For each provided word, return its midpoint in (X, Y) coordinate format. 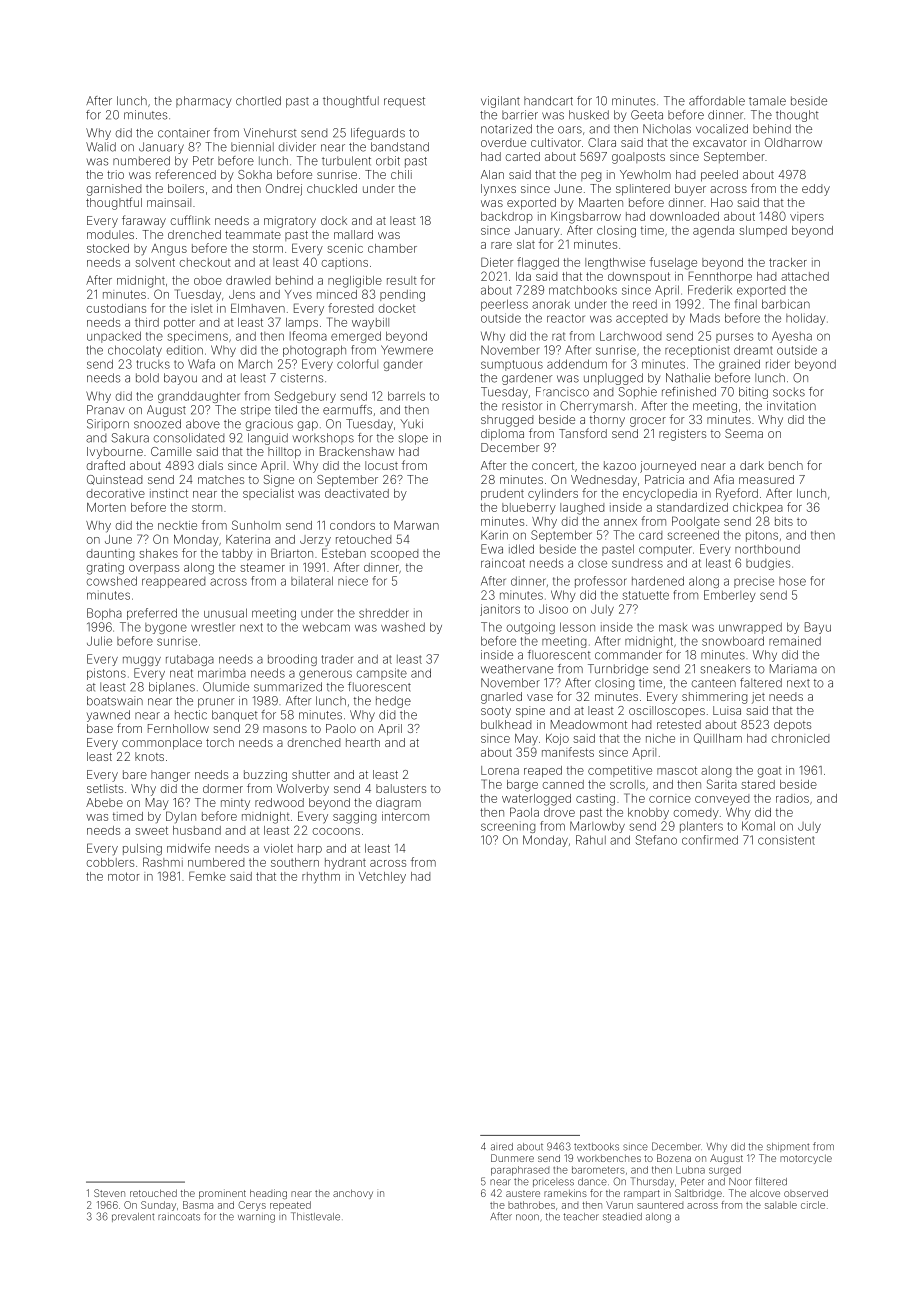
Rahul (591, 840)
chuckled (332, 188)
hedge (393, 702)
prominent (222, 1194)
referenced (186, 174)
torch (220, 742)
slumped (763, 231)
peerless (504, 305)
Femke (207, 876)
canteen (714, 683)
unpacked (114, 337)
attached (805, 276)
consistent (786, 840)
